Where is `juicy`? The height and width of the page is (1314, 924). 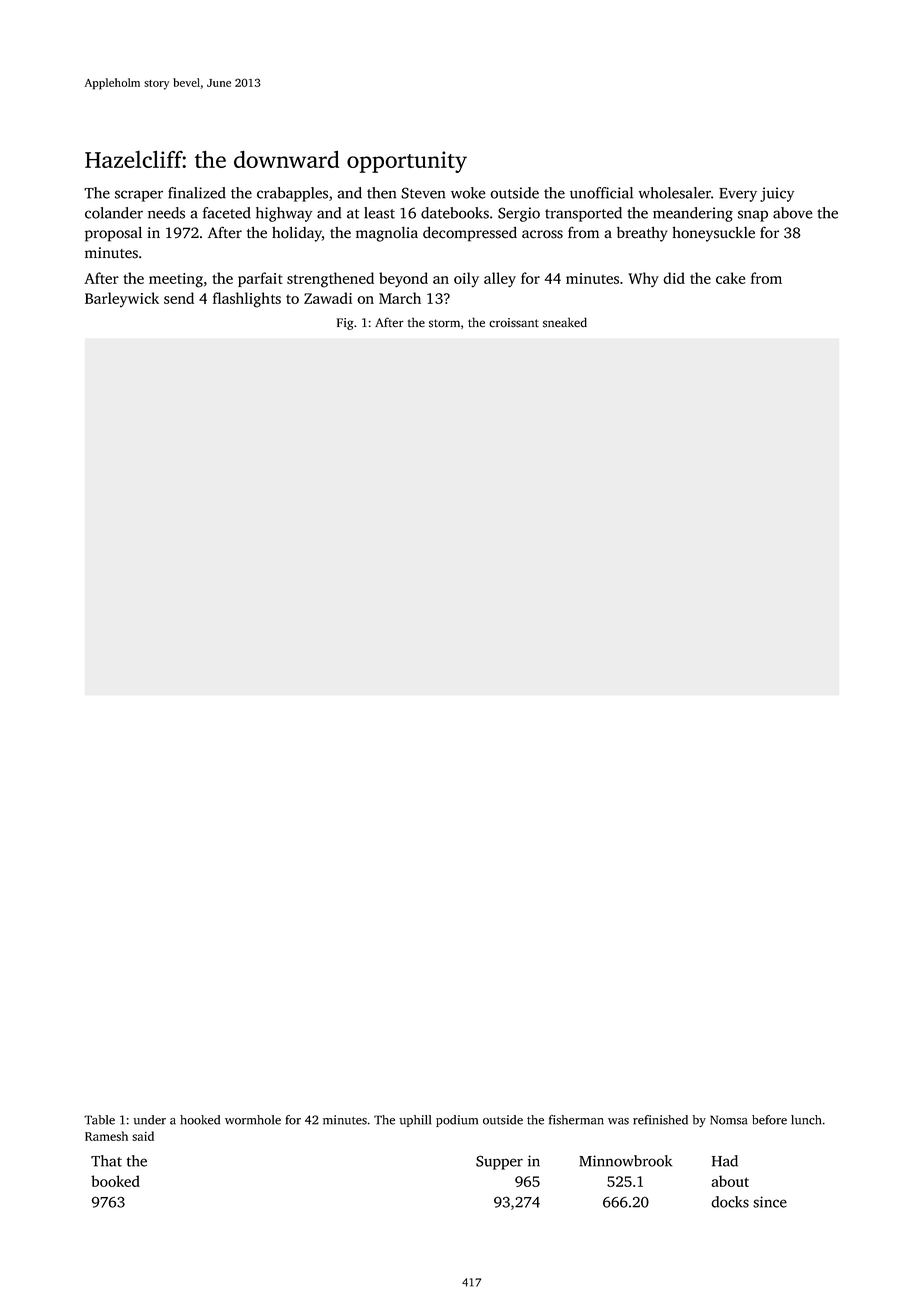
juicy is located at coordinates (777, 194).
